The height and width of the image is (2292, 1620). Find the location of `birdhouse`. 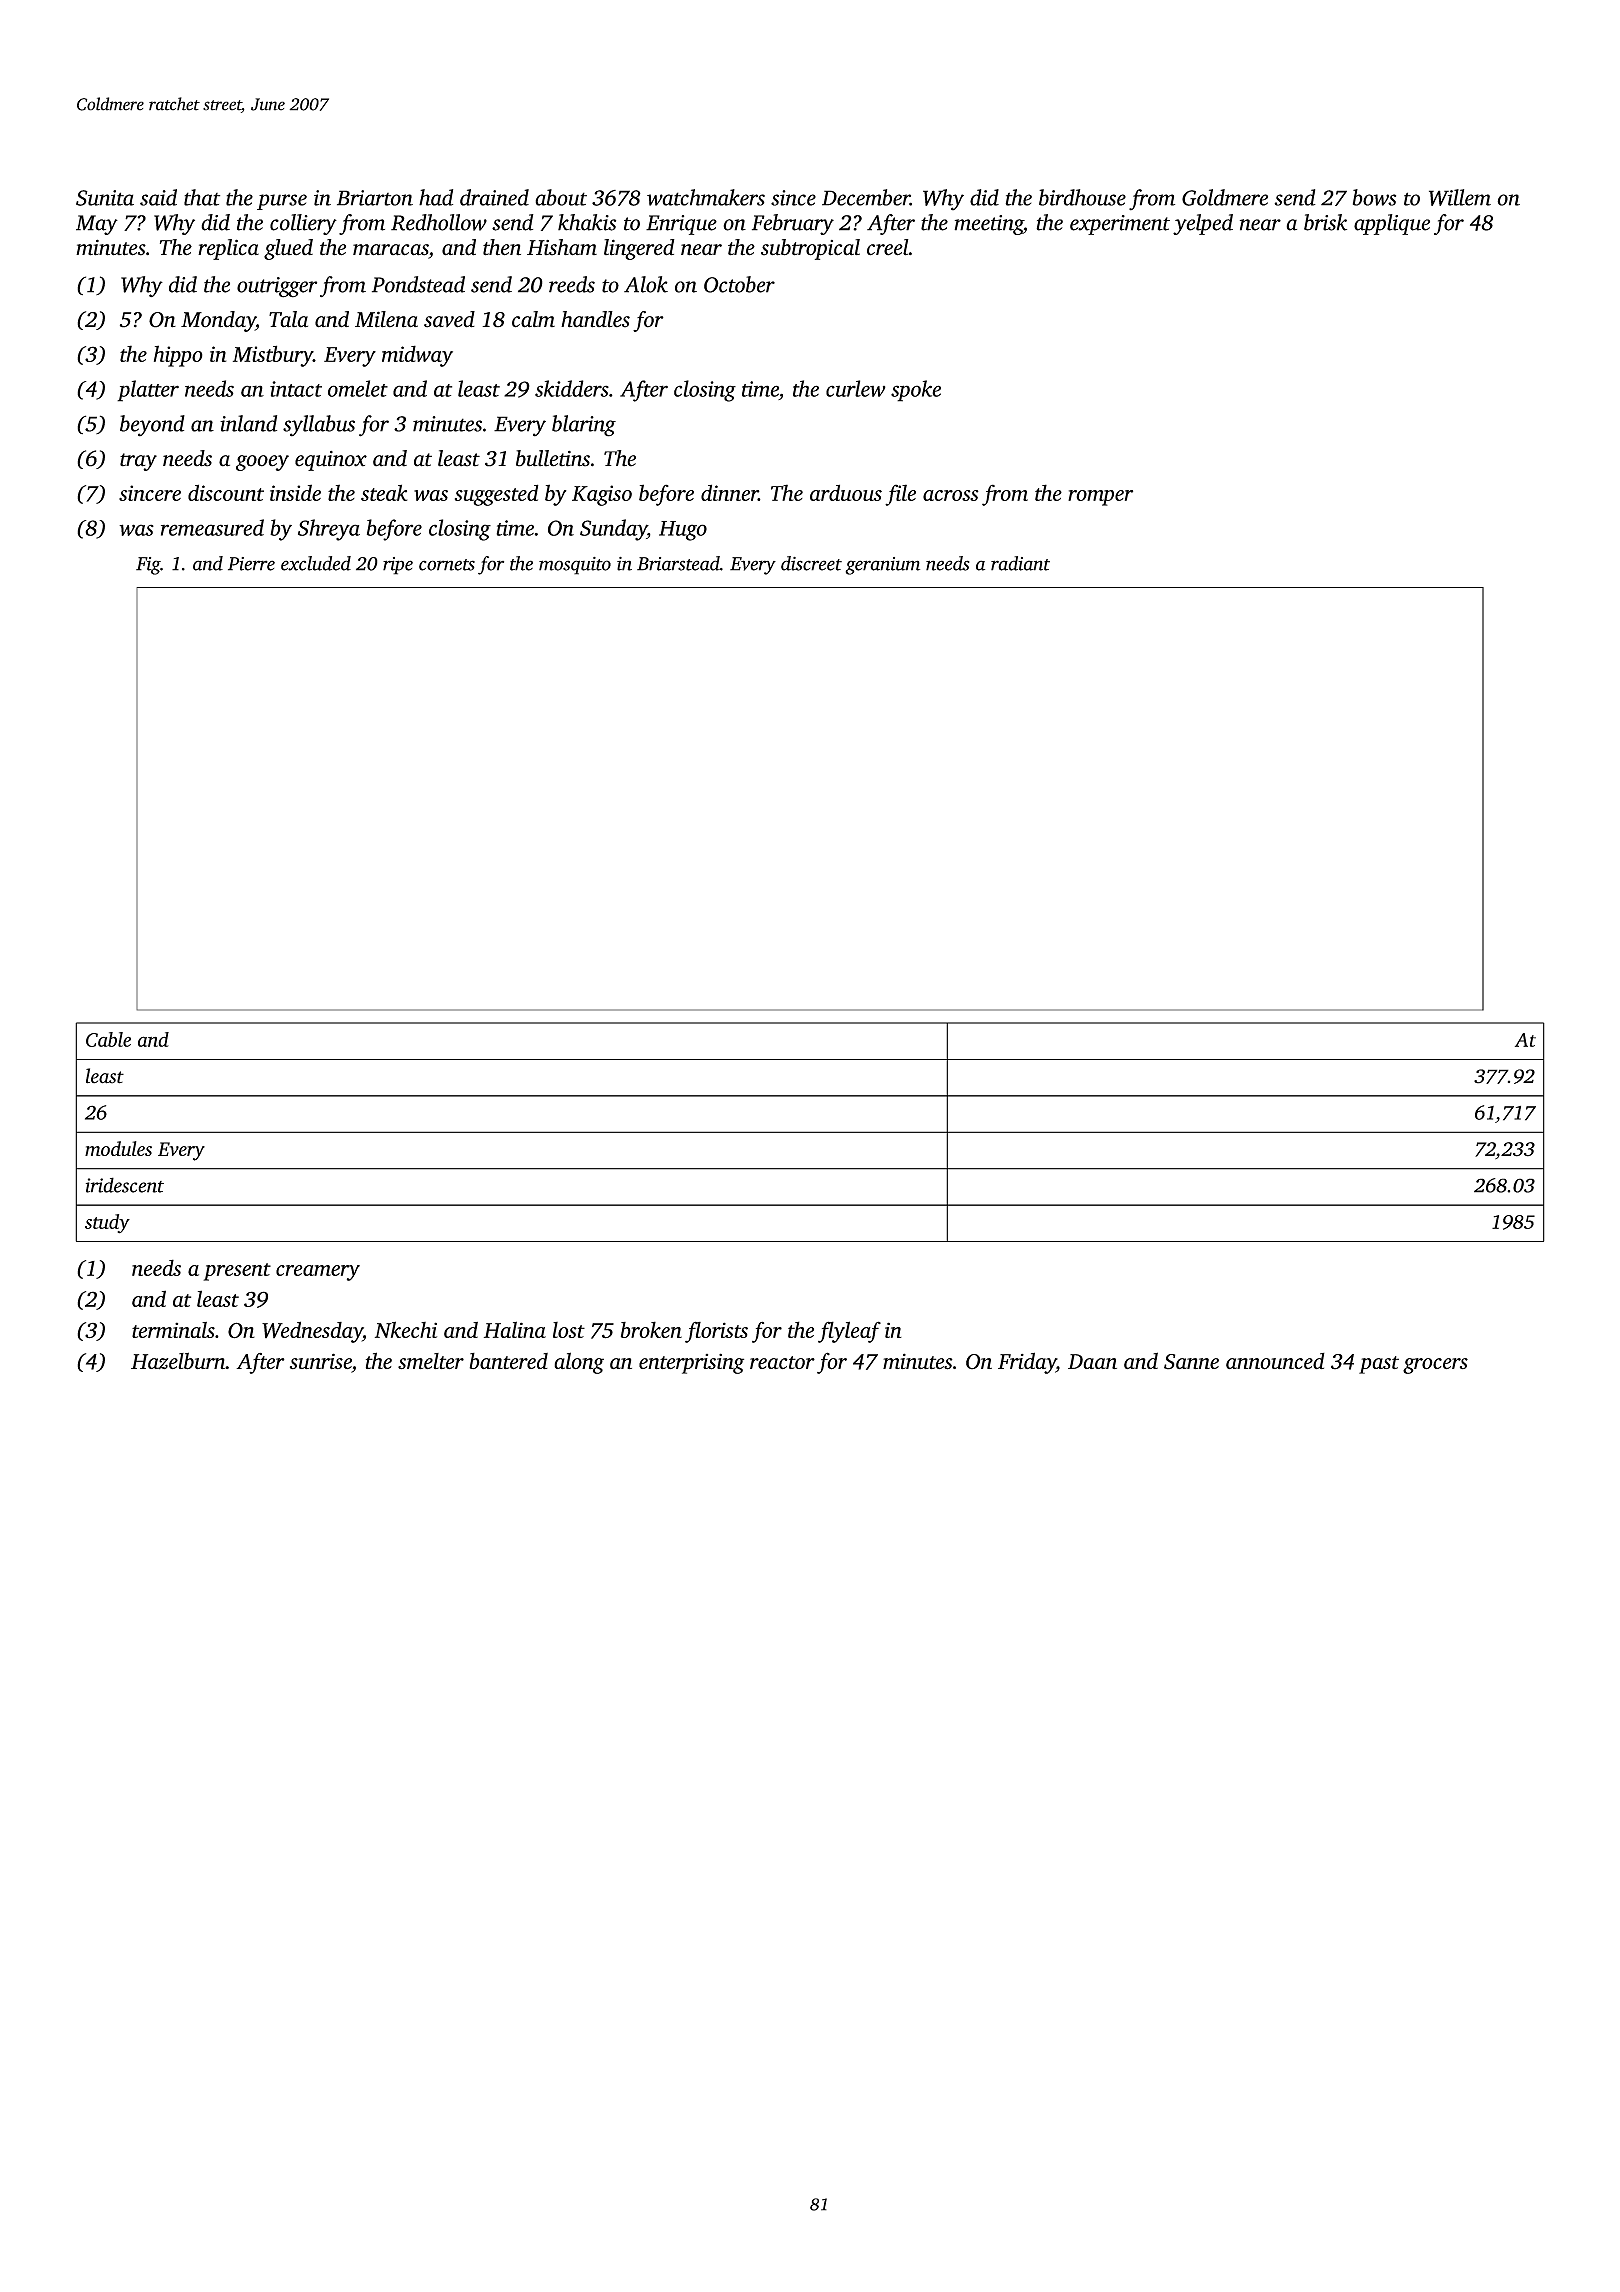

birdhouse is located at coordinates (1082, 197).
